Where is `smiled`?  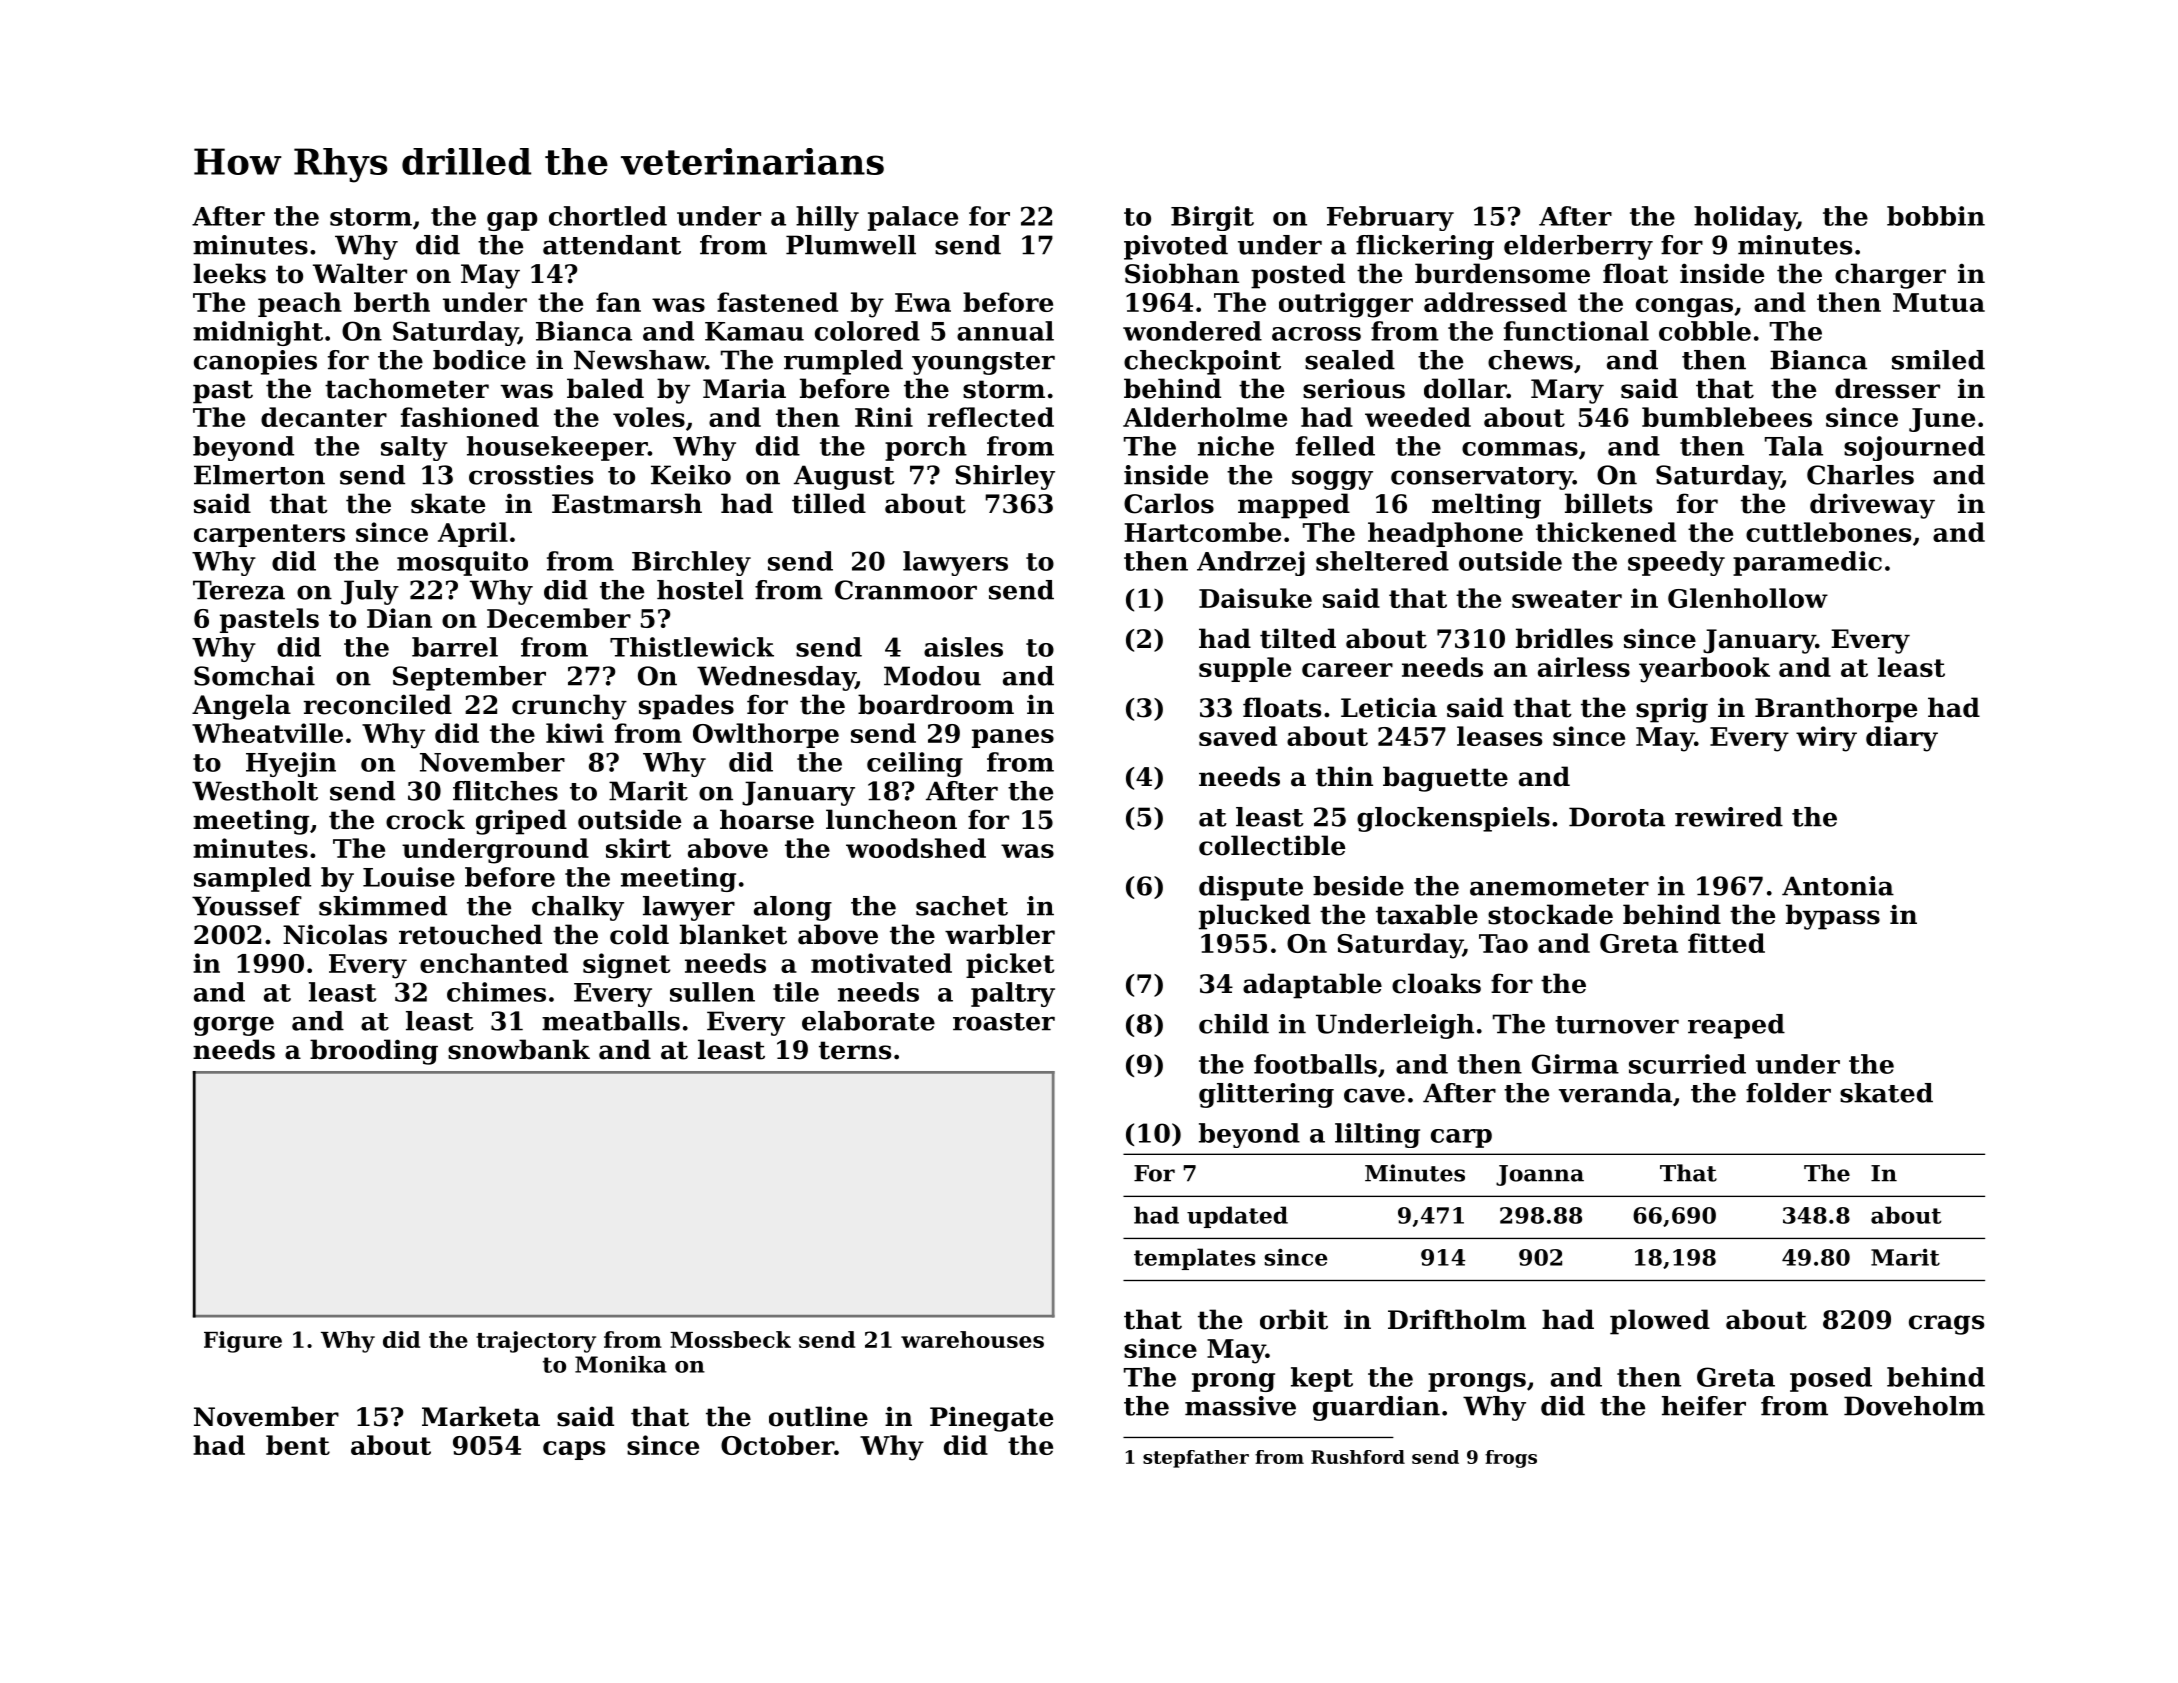 smiled is located at coordinates (1938, 360).
